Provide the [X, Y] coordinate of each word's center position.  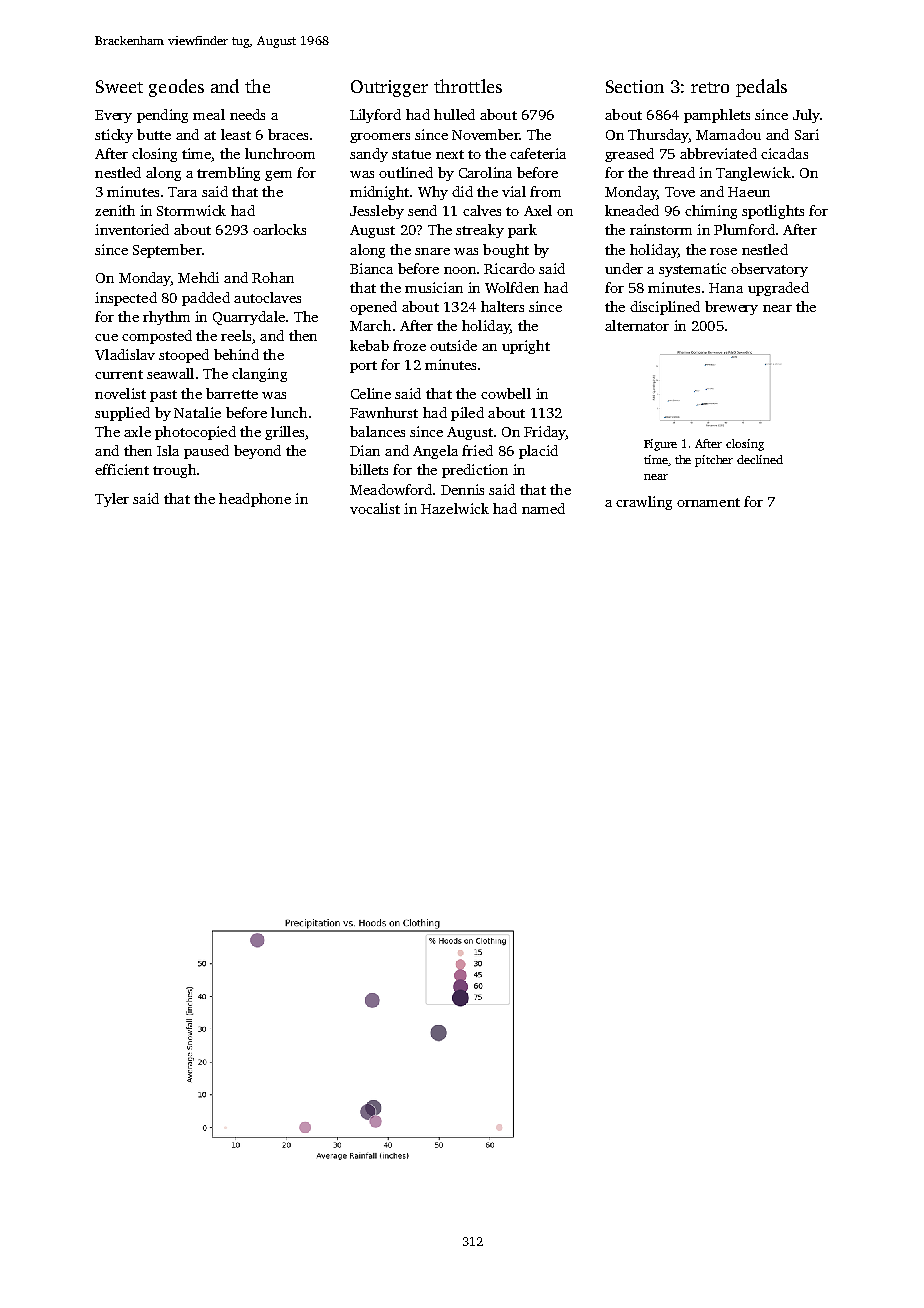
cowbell [506, 393]
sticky [114, 136]
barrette [232, 393]
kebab [369, 345]
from [545, 191]
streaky [480, 231]
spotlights [773, 212]
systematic [692, 270]
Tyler [112, 500]
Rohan [273, 277]
